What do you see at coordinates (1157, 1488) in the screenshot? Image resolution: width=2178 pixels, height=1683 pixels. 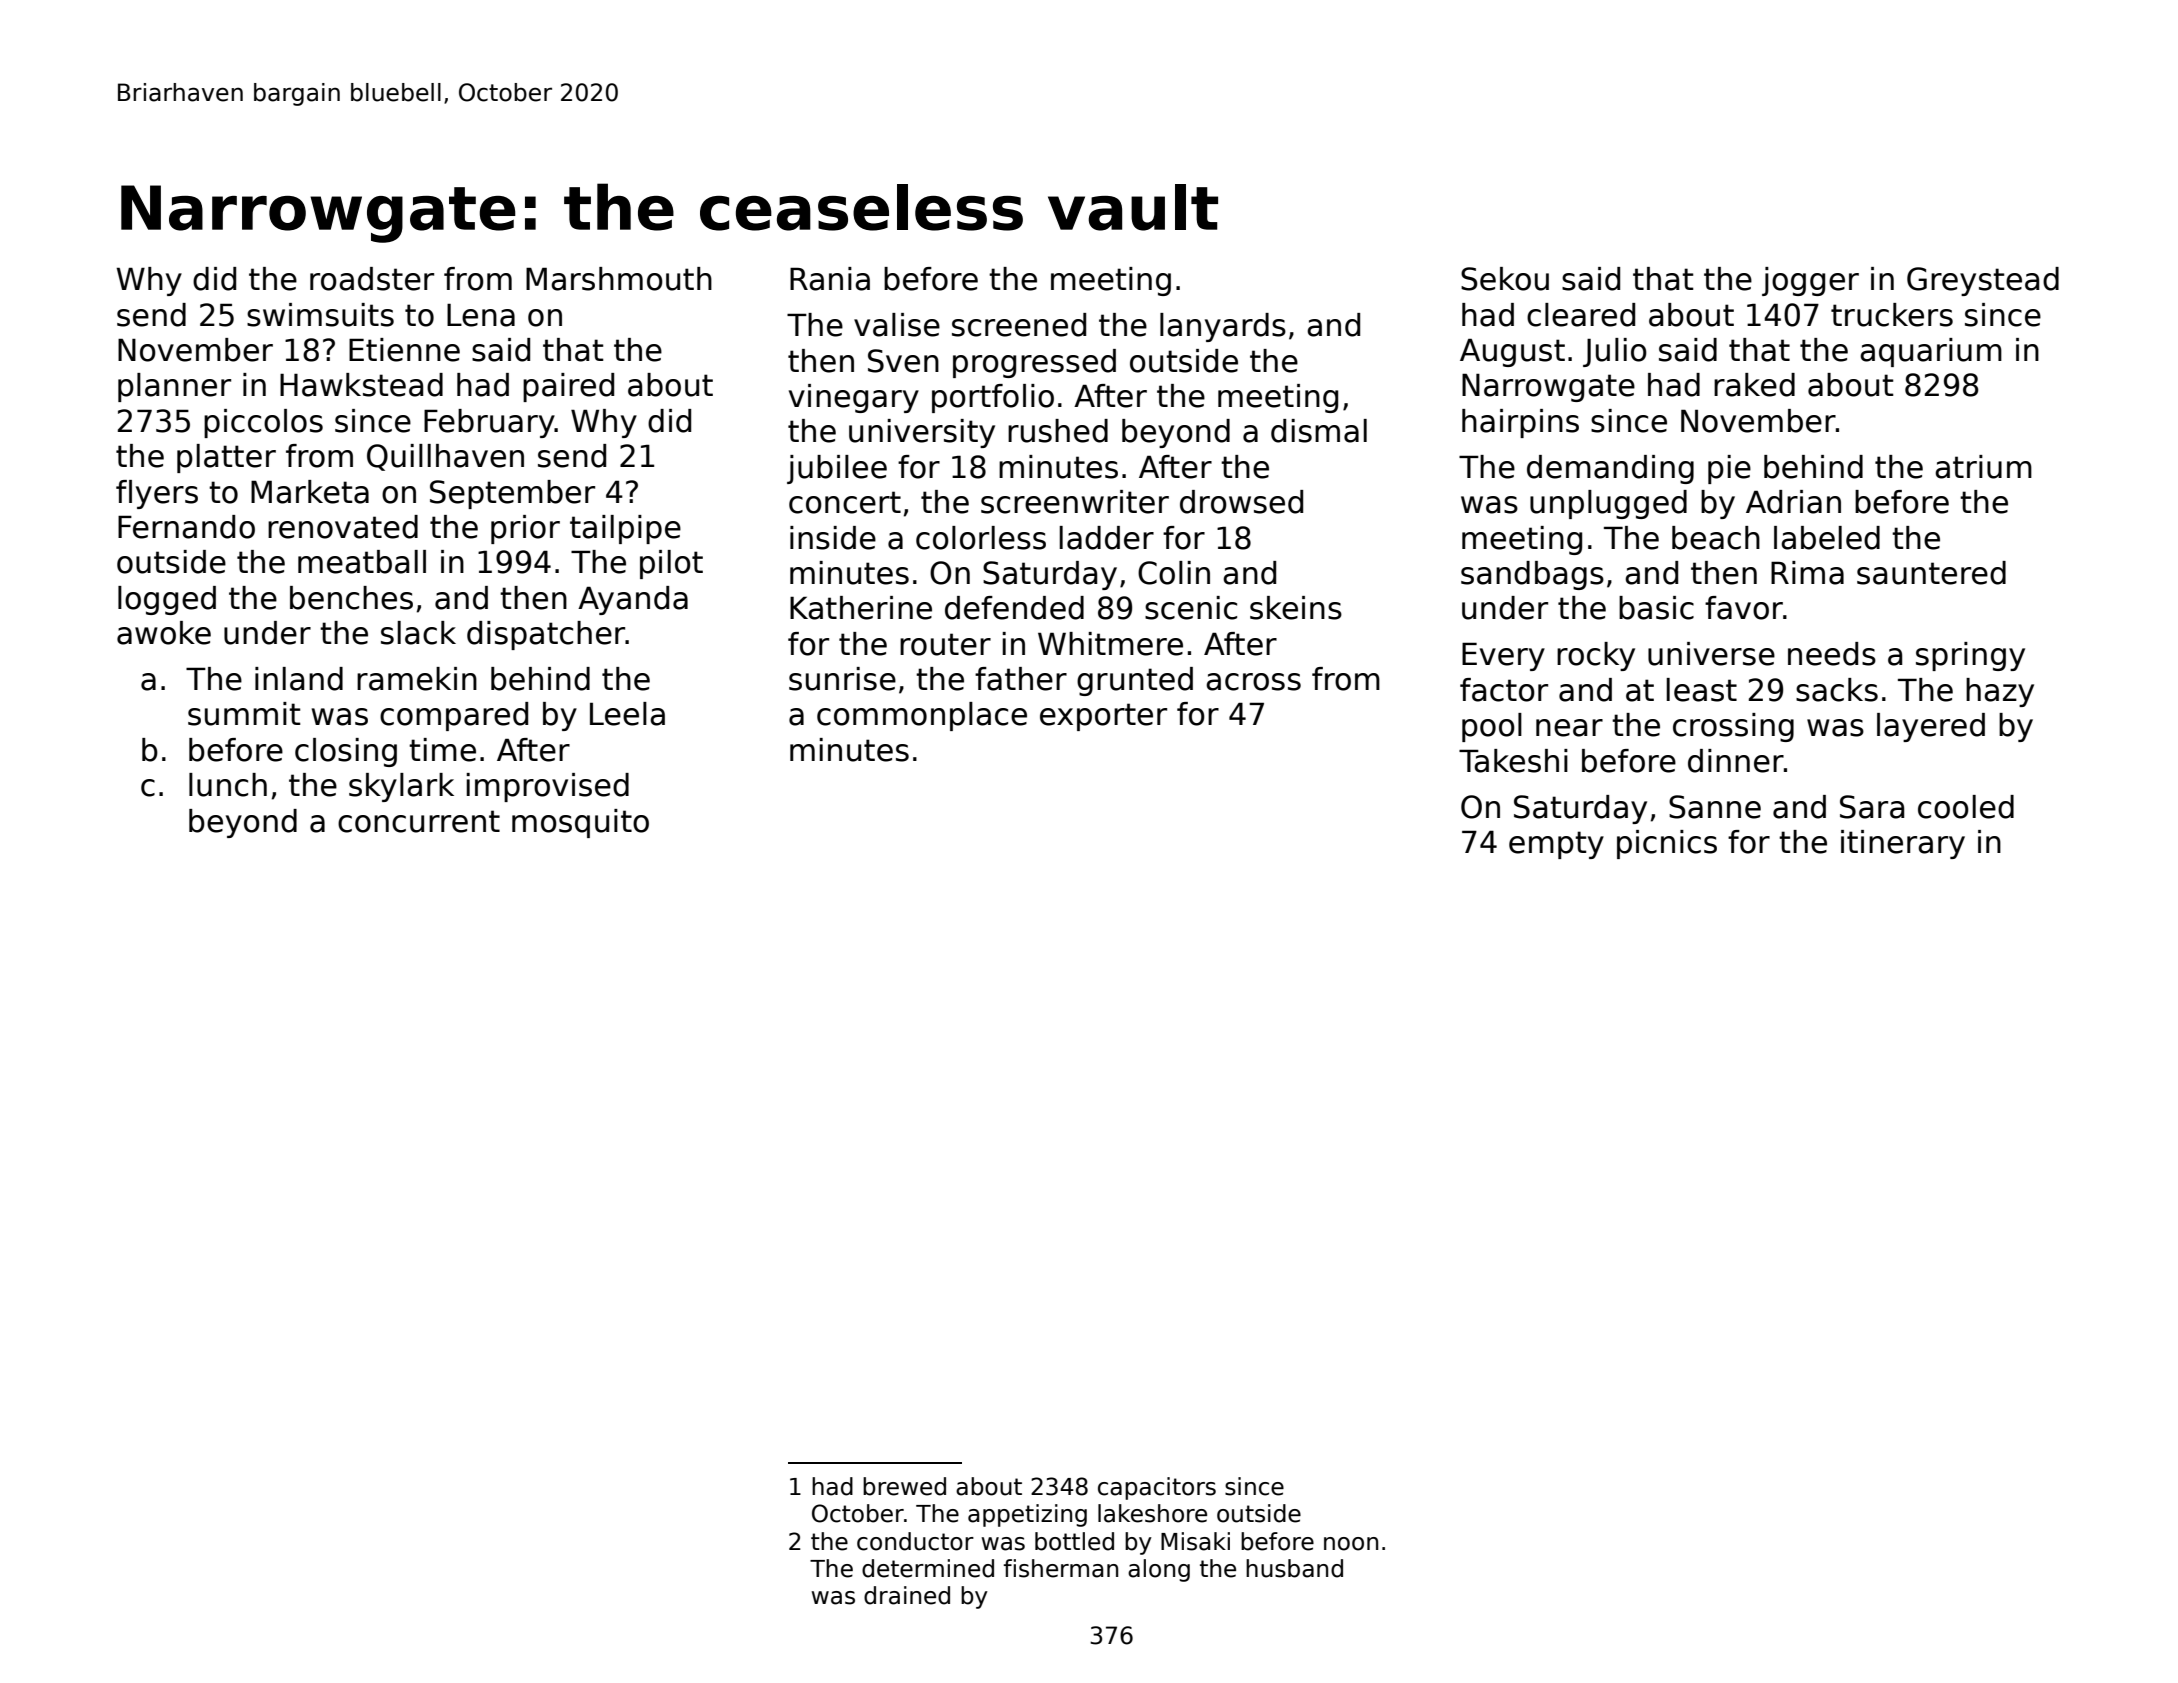 I see `capacitors` at bounding box center [1157, 1488].
